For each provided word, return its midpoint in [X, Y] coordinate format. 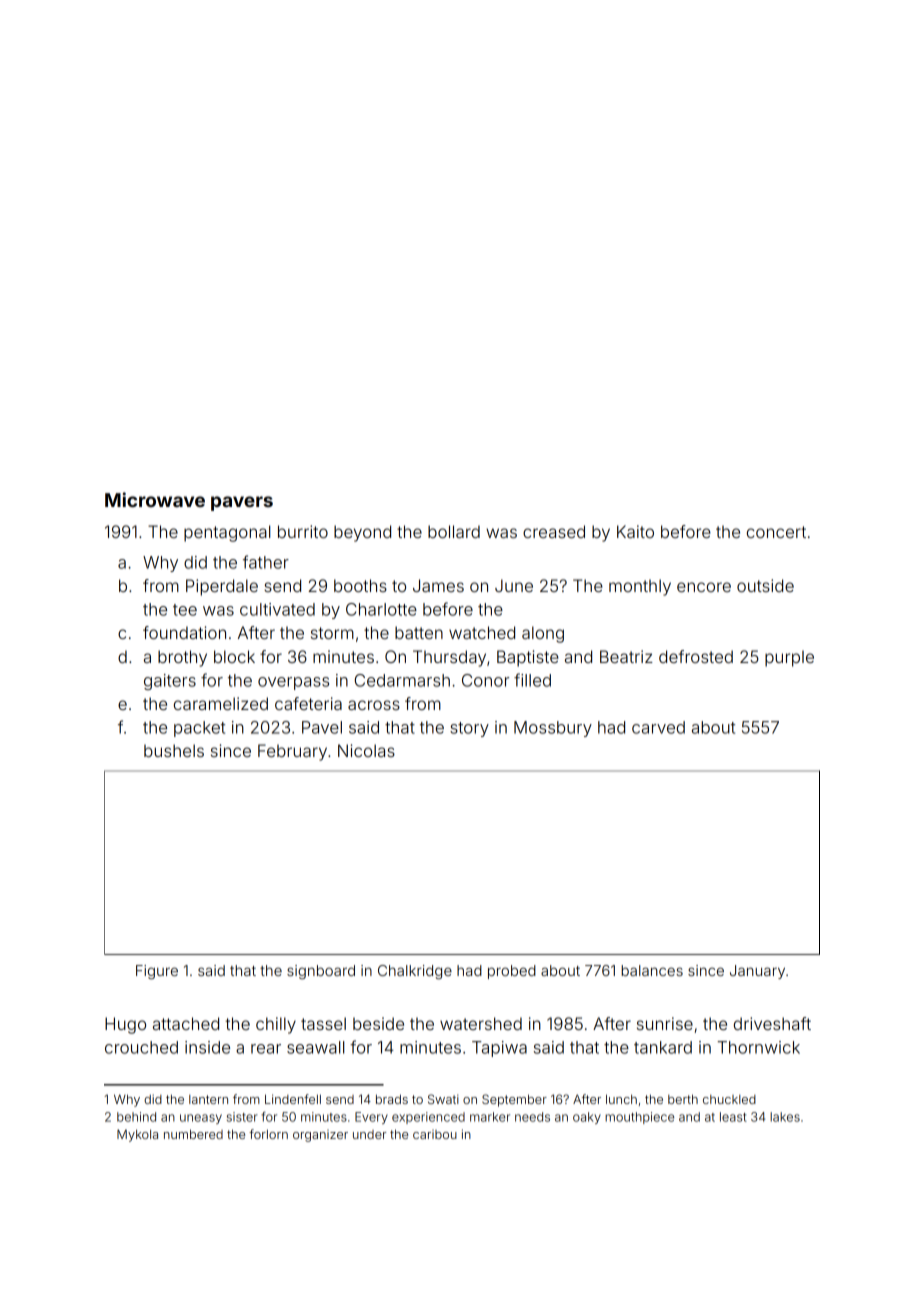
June [514, 585]
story [469, 729]
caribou [435, 1134]
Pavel [322, 727]
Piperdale [222, 587]
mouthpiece [639, 1118]
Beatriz [626, 656]
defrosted [696, 656]
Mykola [137, 1135]
